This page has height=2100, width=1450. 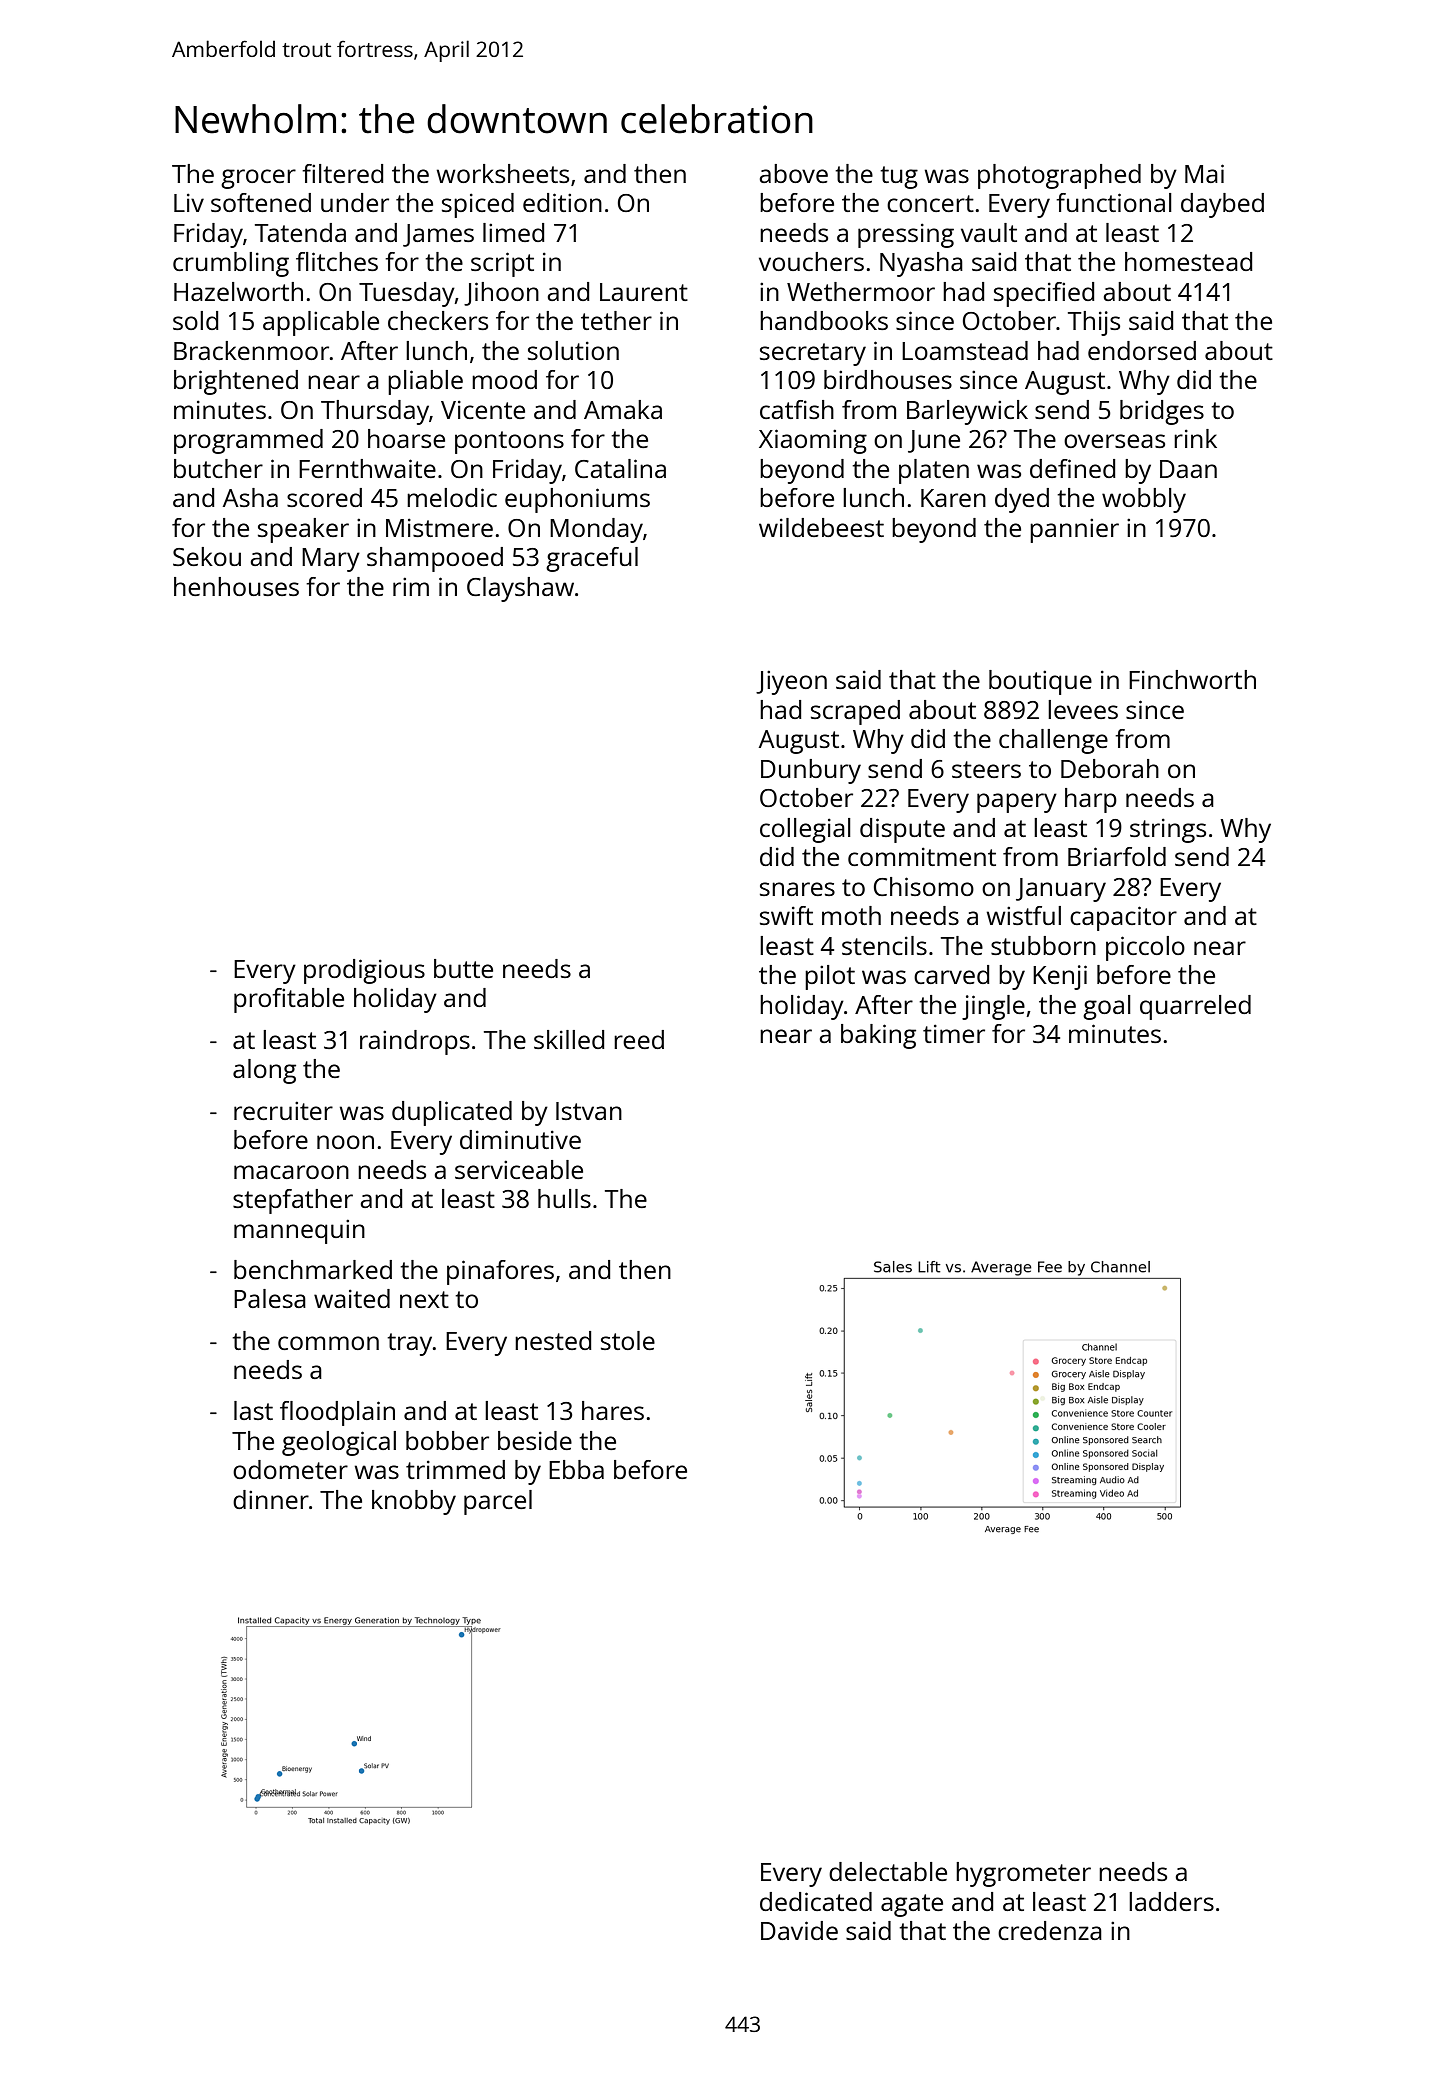 What do you see at coordinates (195, 320) in the page?
I see `sold` at bounding box center [195, 320].
